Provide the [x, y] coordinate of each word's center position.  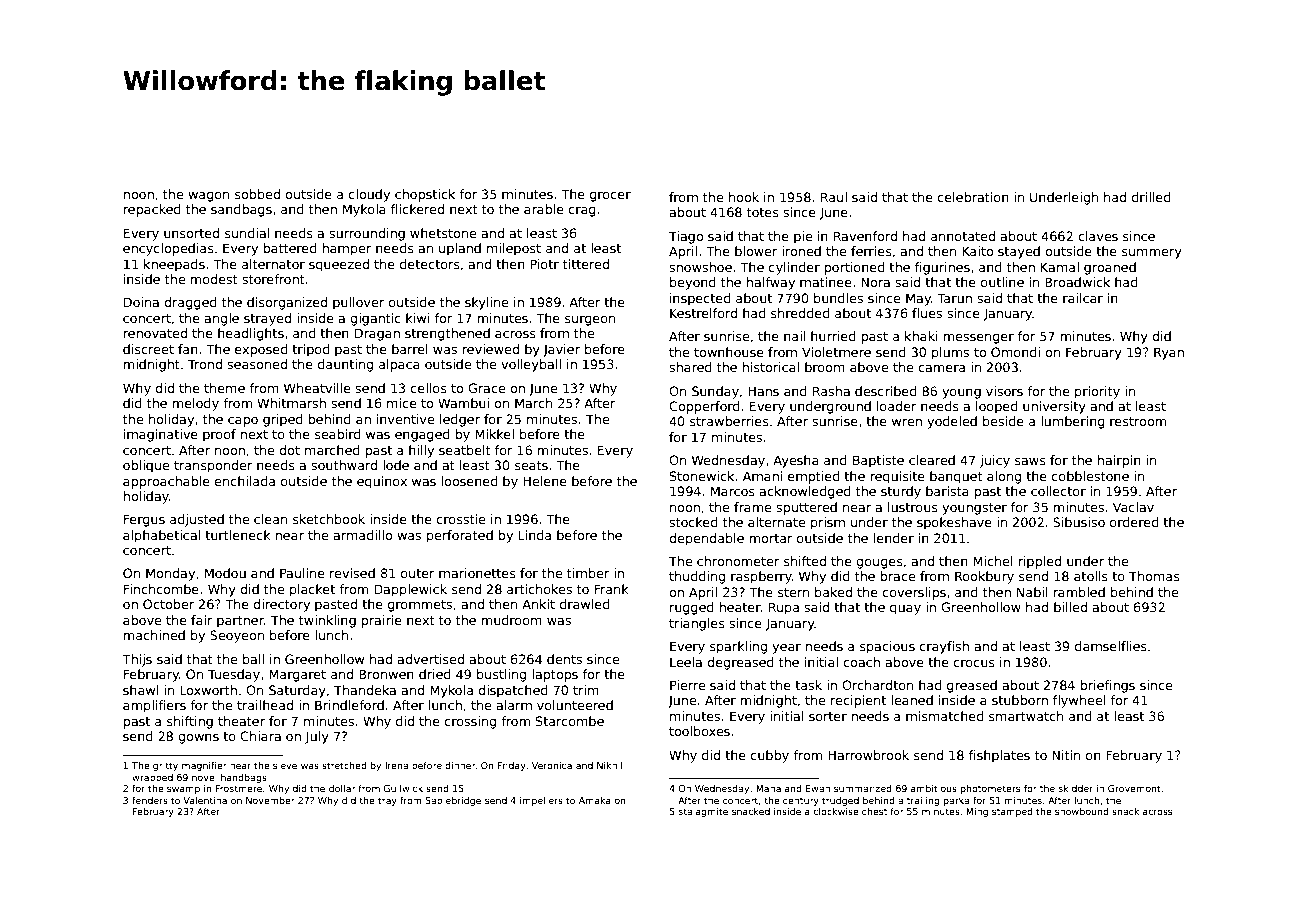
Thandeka [365, 690]
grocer [610, 197]
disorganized [287, 303]
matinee [826, 282]
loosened [470, 481]
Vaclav [1133, 507]
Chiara [260, 736]
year [786, 649]
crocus [974, 663]
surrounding [367, 234]
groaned [1110, 268]
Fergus [144, 520]
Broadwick [1077, 282]
